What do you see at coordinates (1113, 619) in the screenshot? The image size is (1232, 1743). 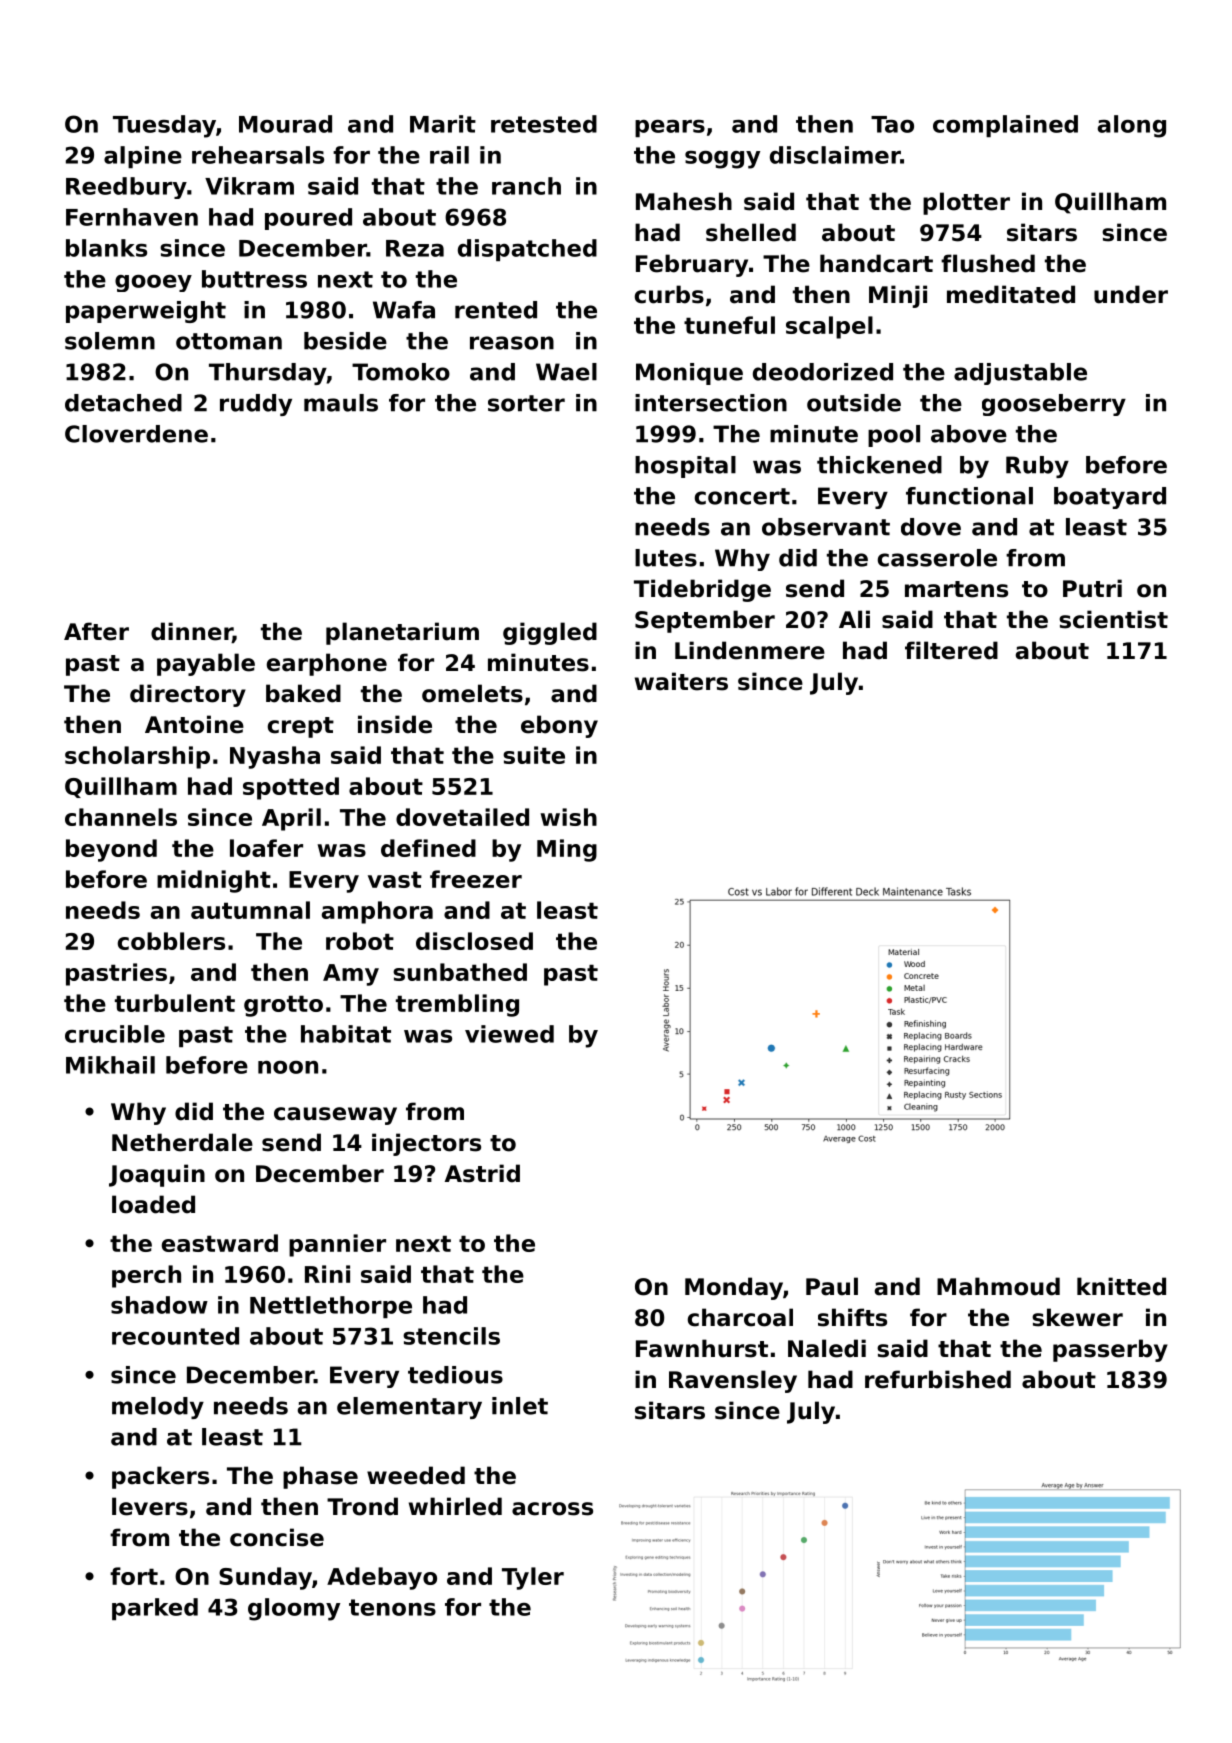 I see `scientist` at bounding box center [1113, 619].
